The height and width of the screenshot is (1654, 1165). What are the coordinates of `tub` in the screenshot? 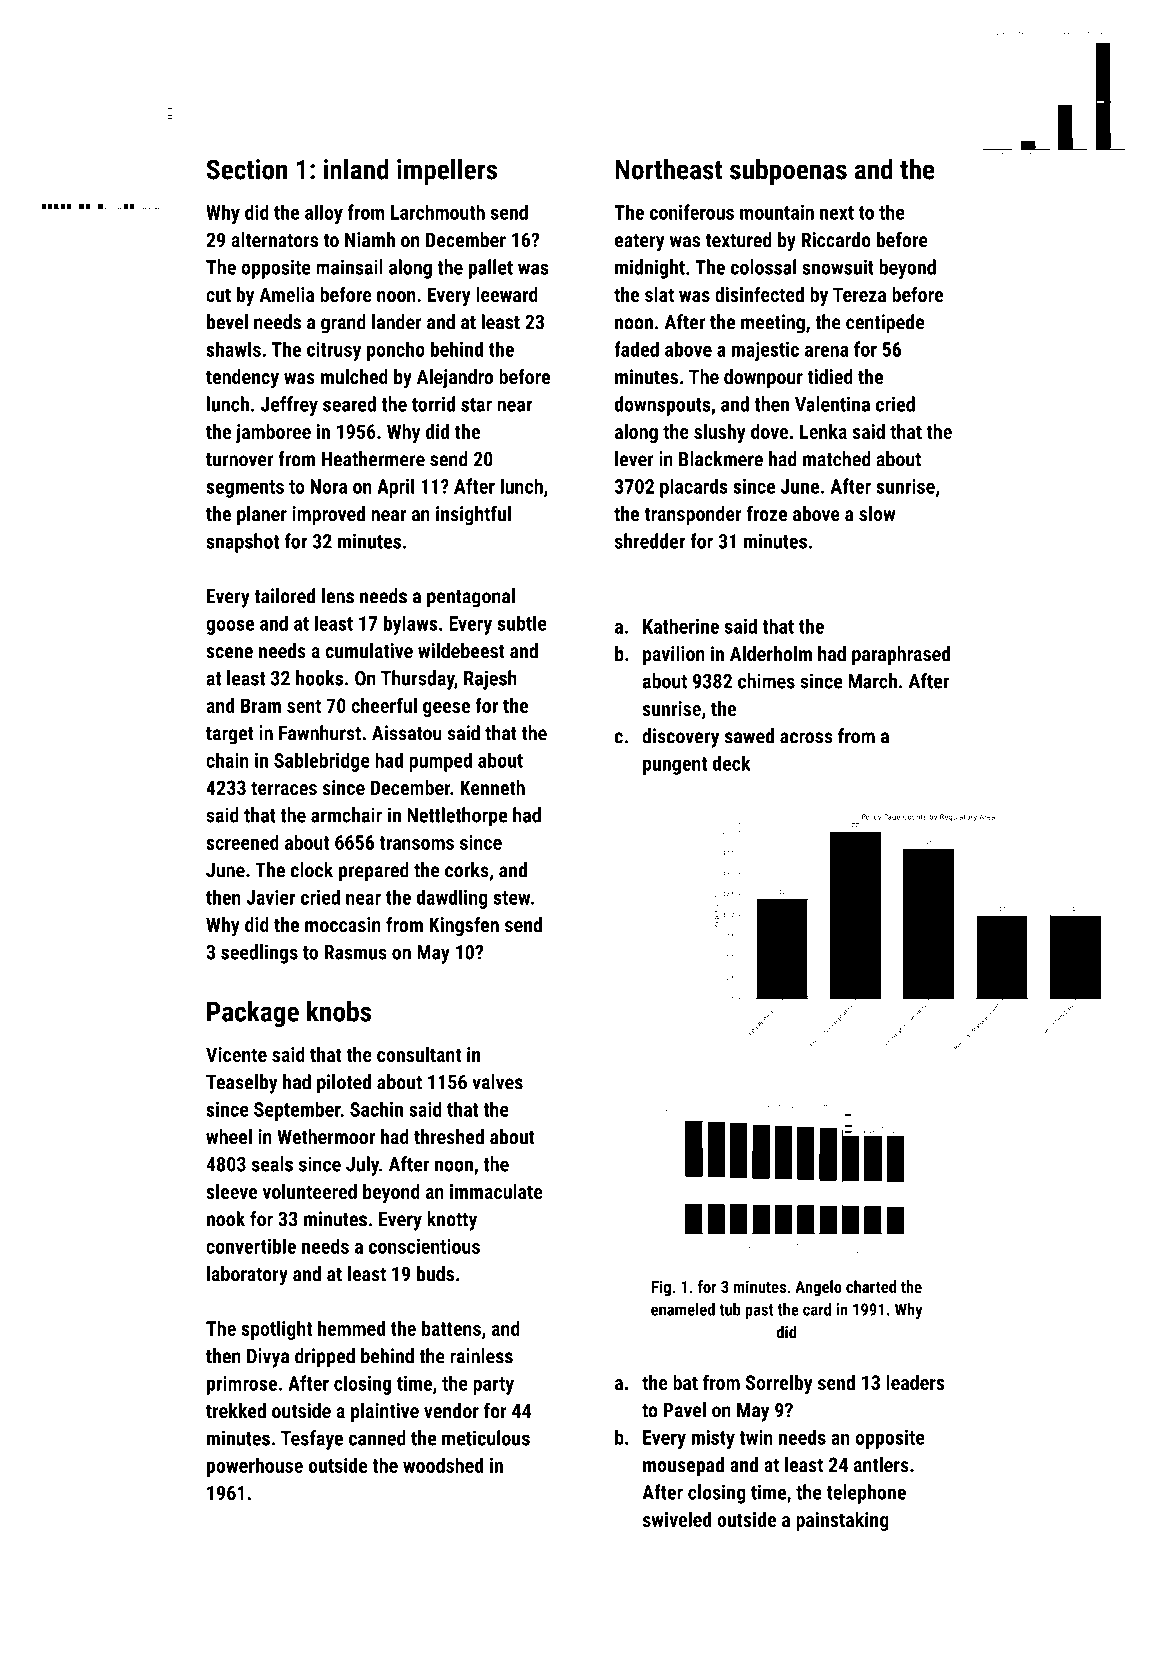 It's located at (730, 1309).
